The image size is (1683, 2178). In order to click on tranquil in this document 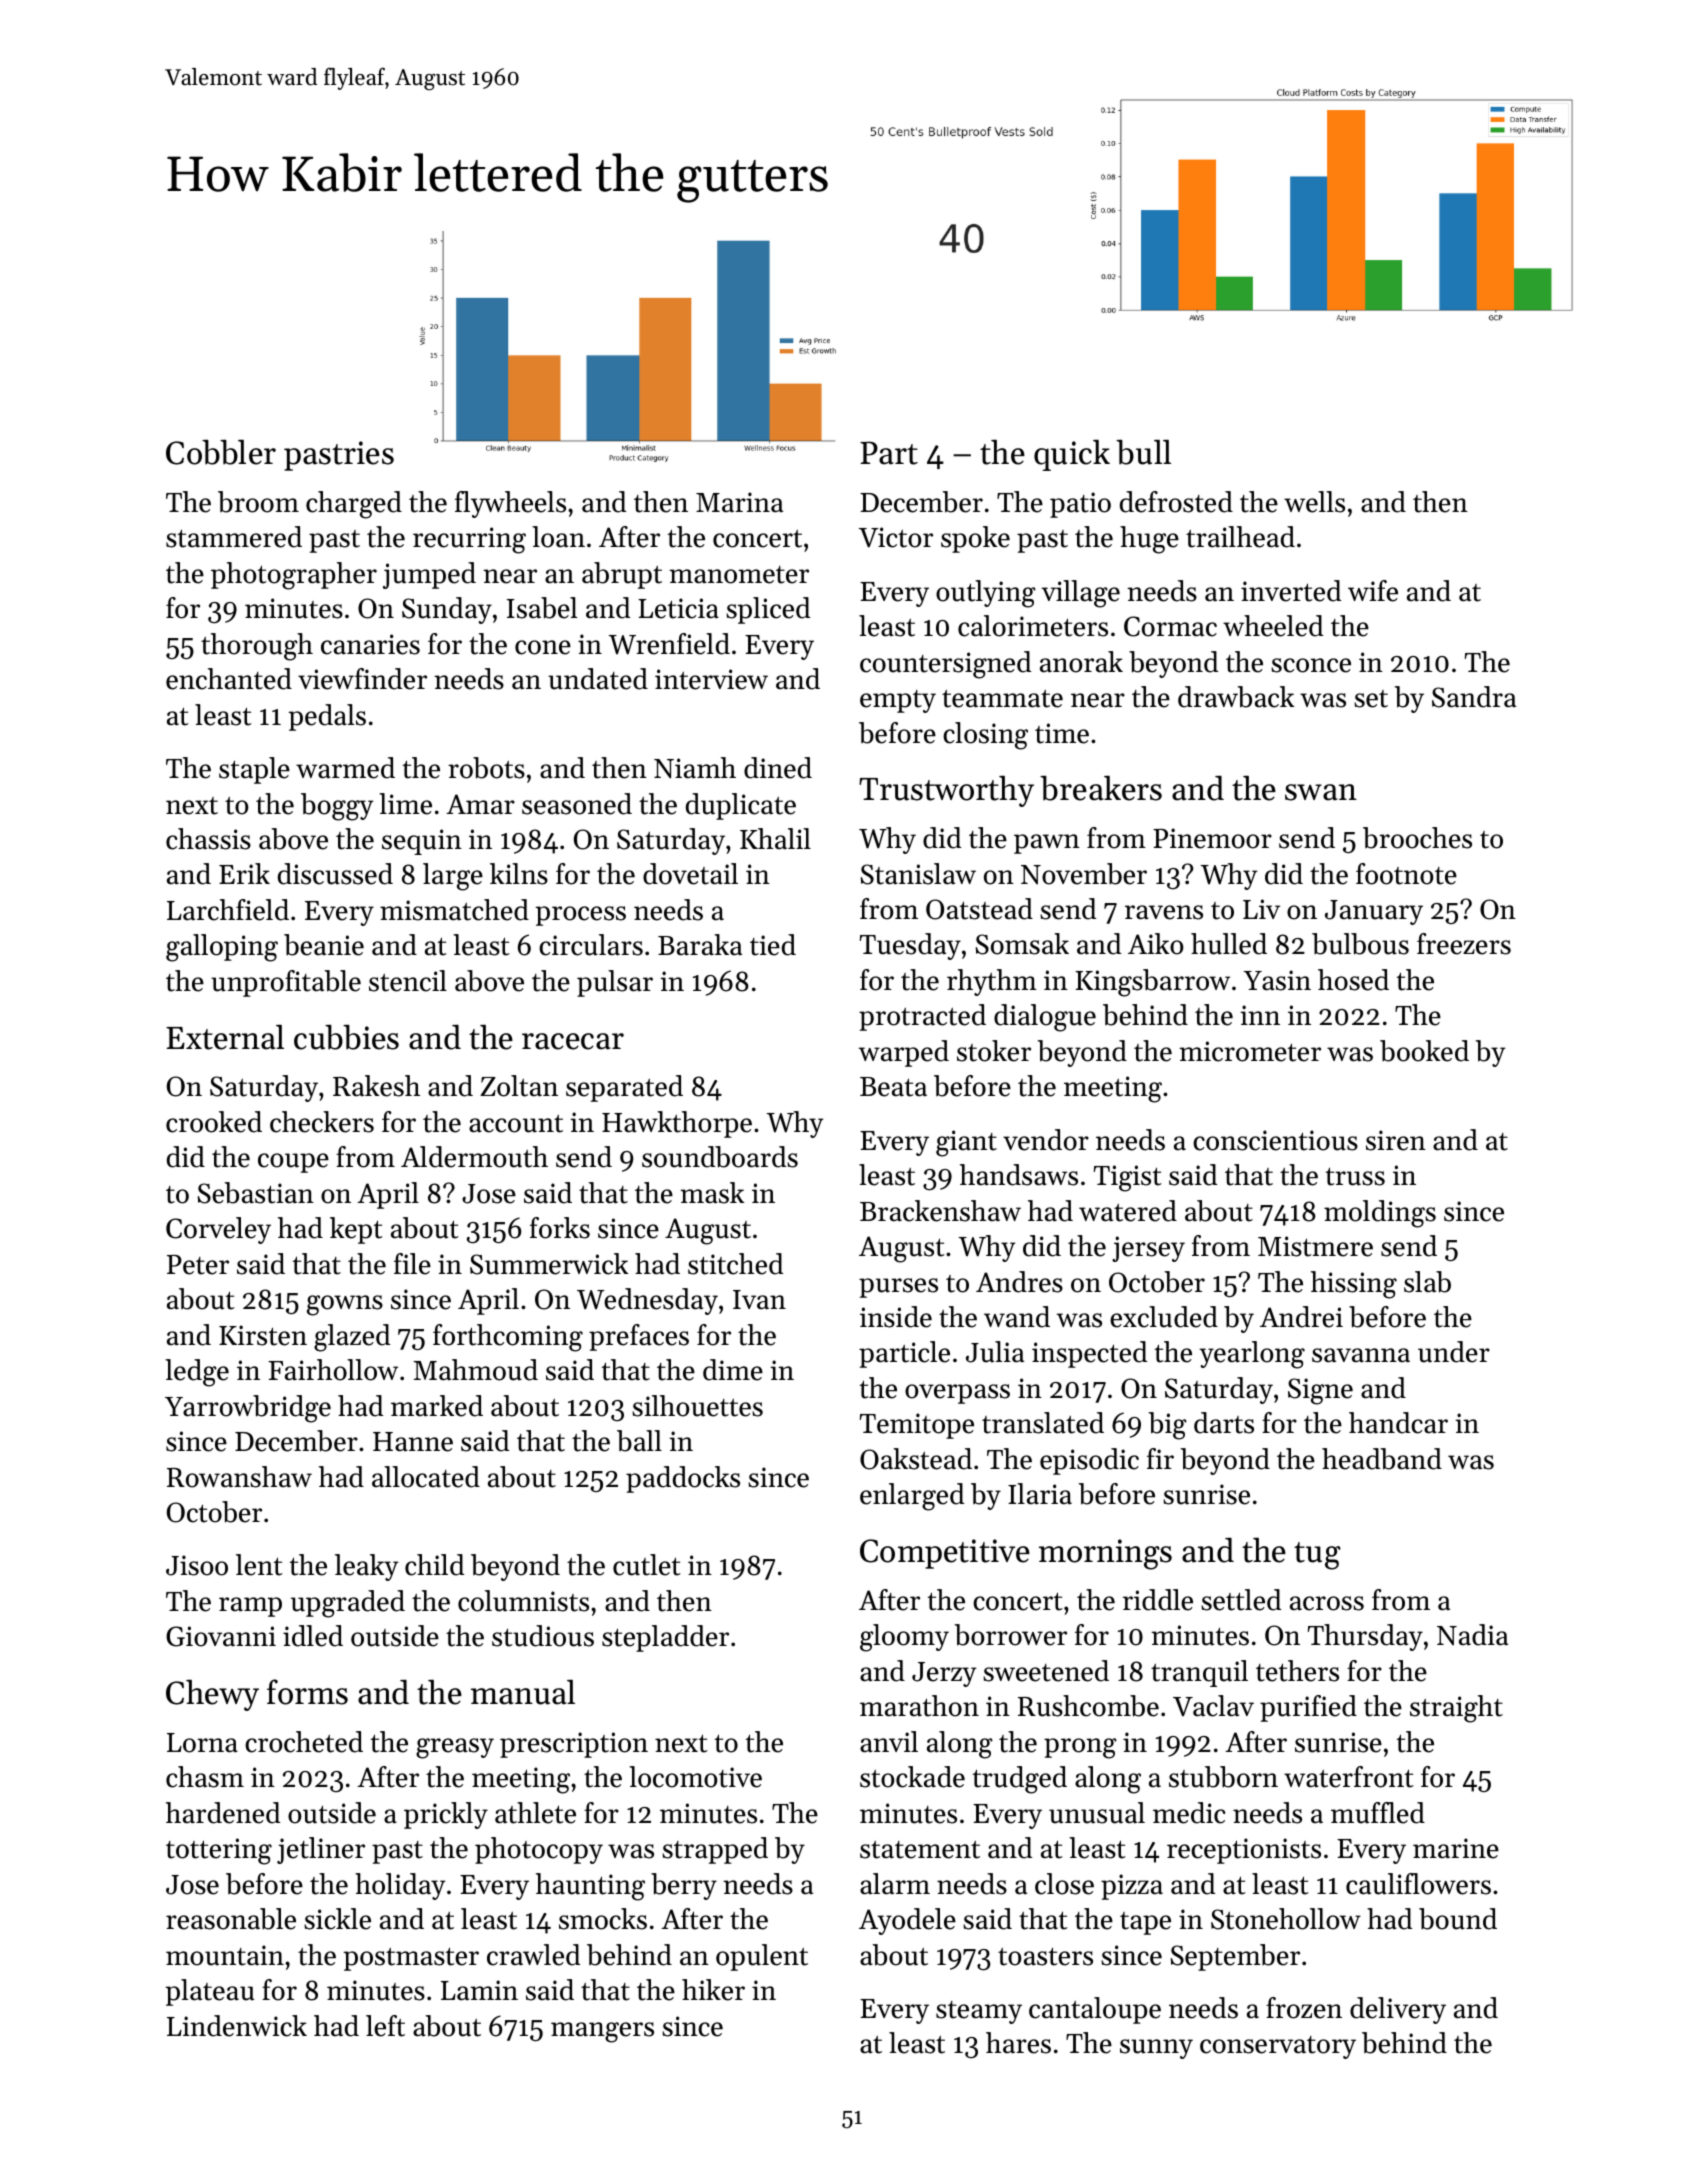, I will do `click(1199, 1673)`.
